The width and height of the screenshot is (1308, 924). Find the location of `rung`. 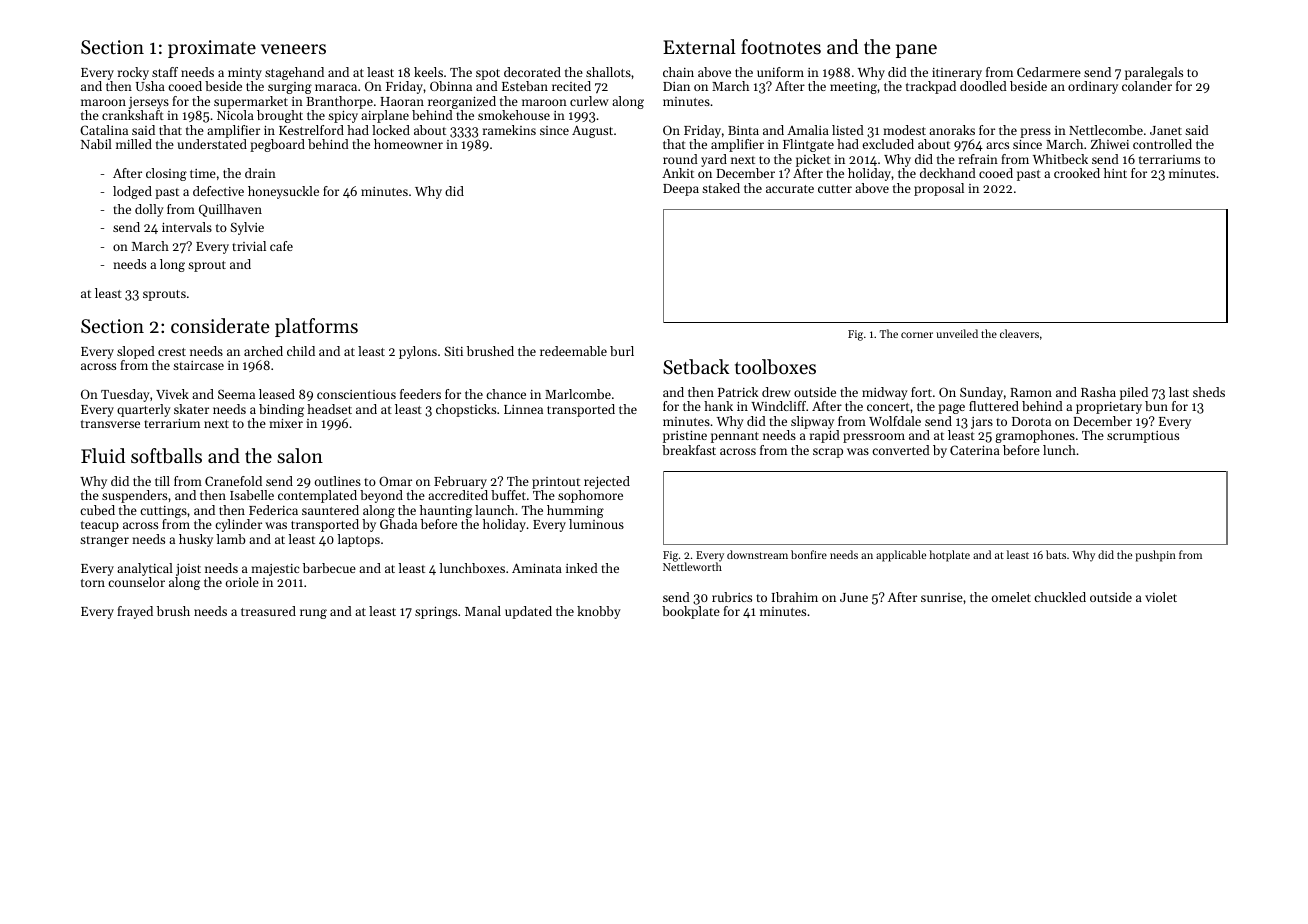

rung is located at coordinates (313, 614).
